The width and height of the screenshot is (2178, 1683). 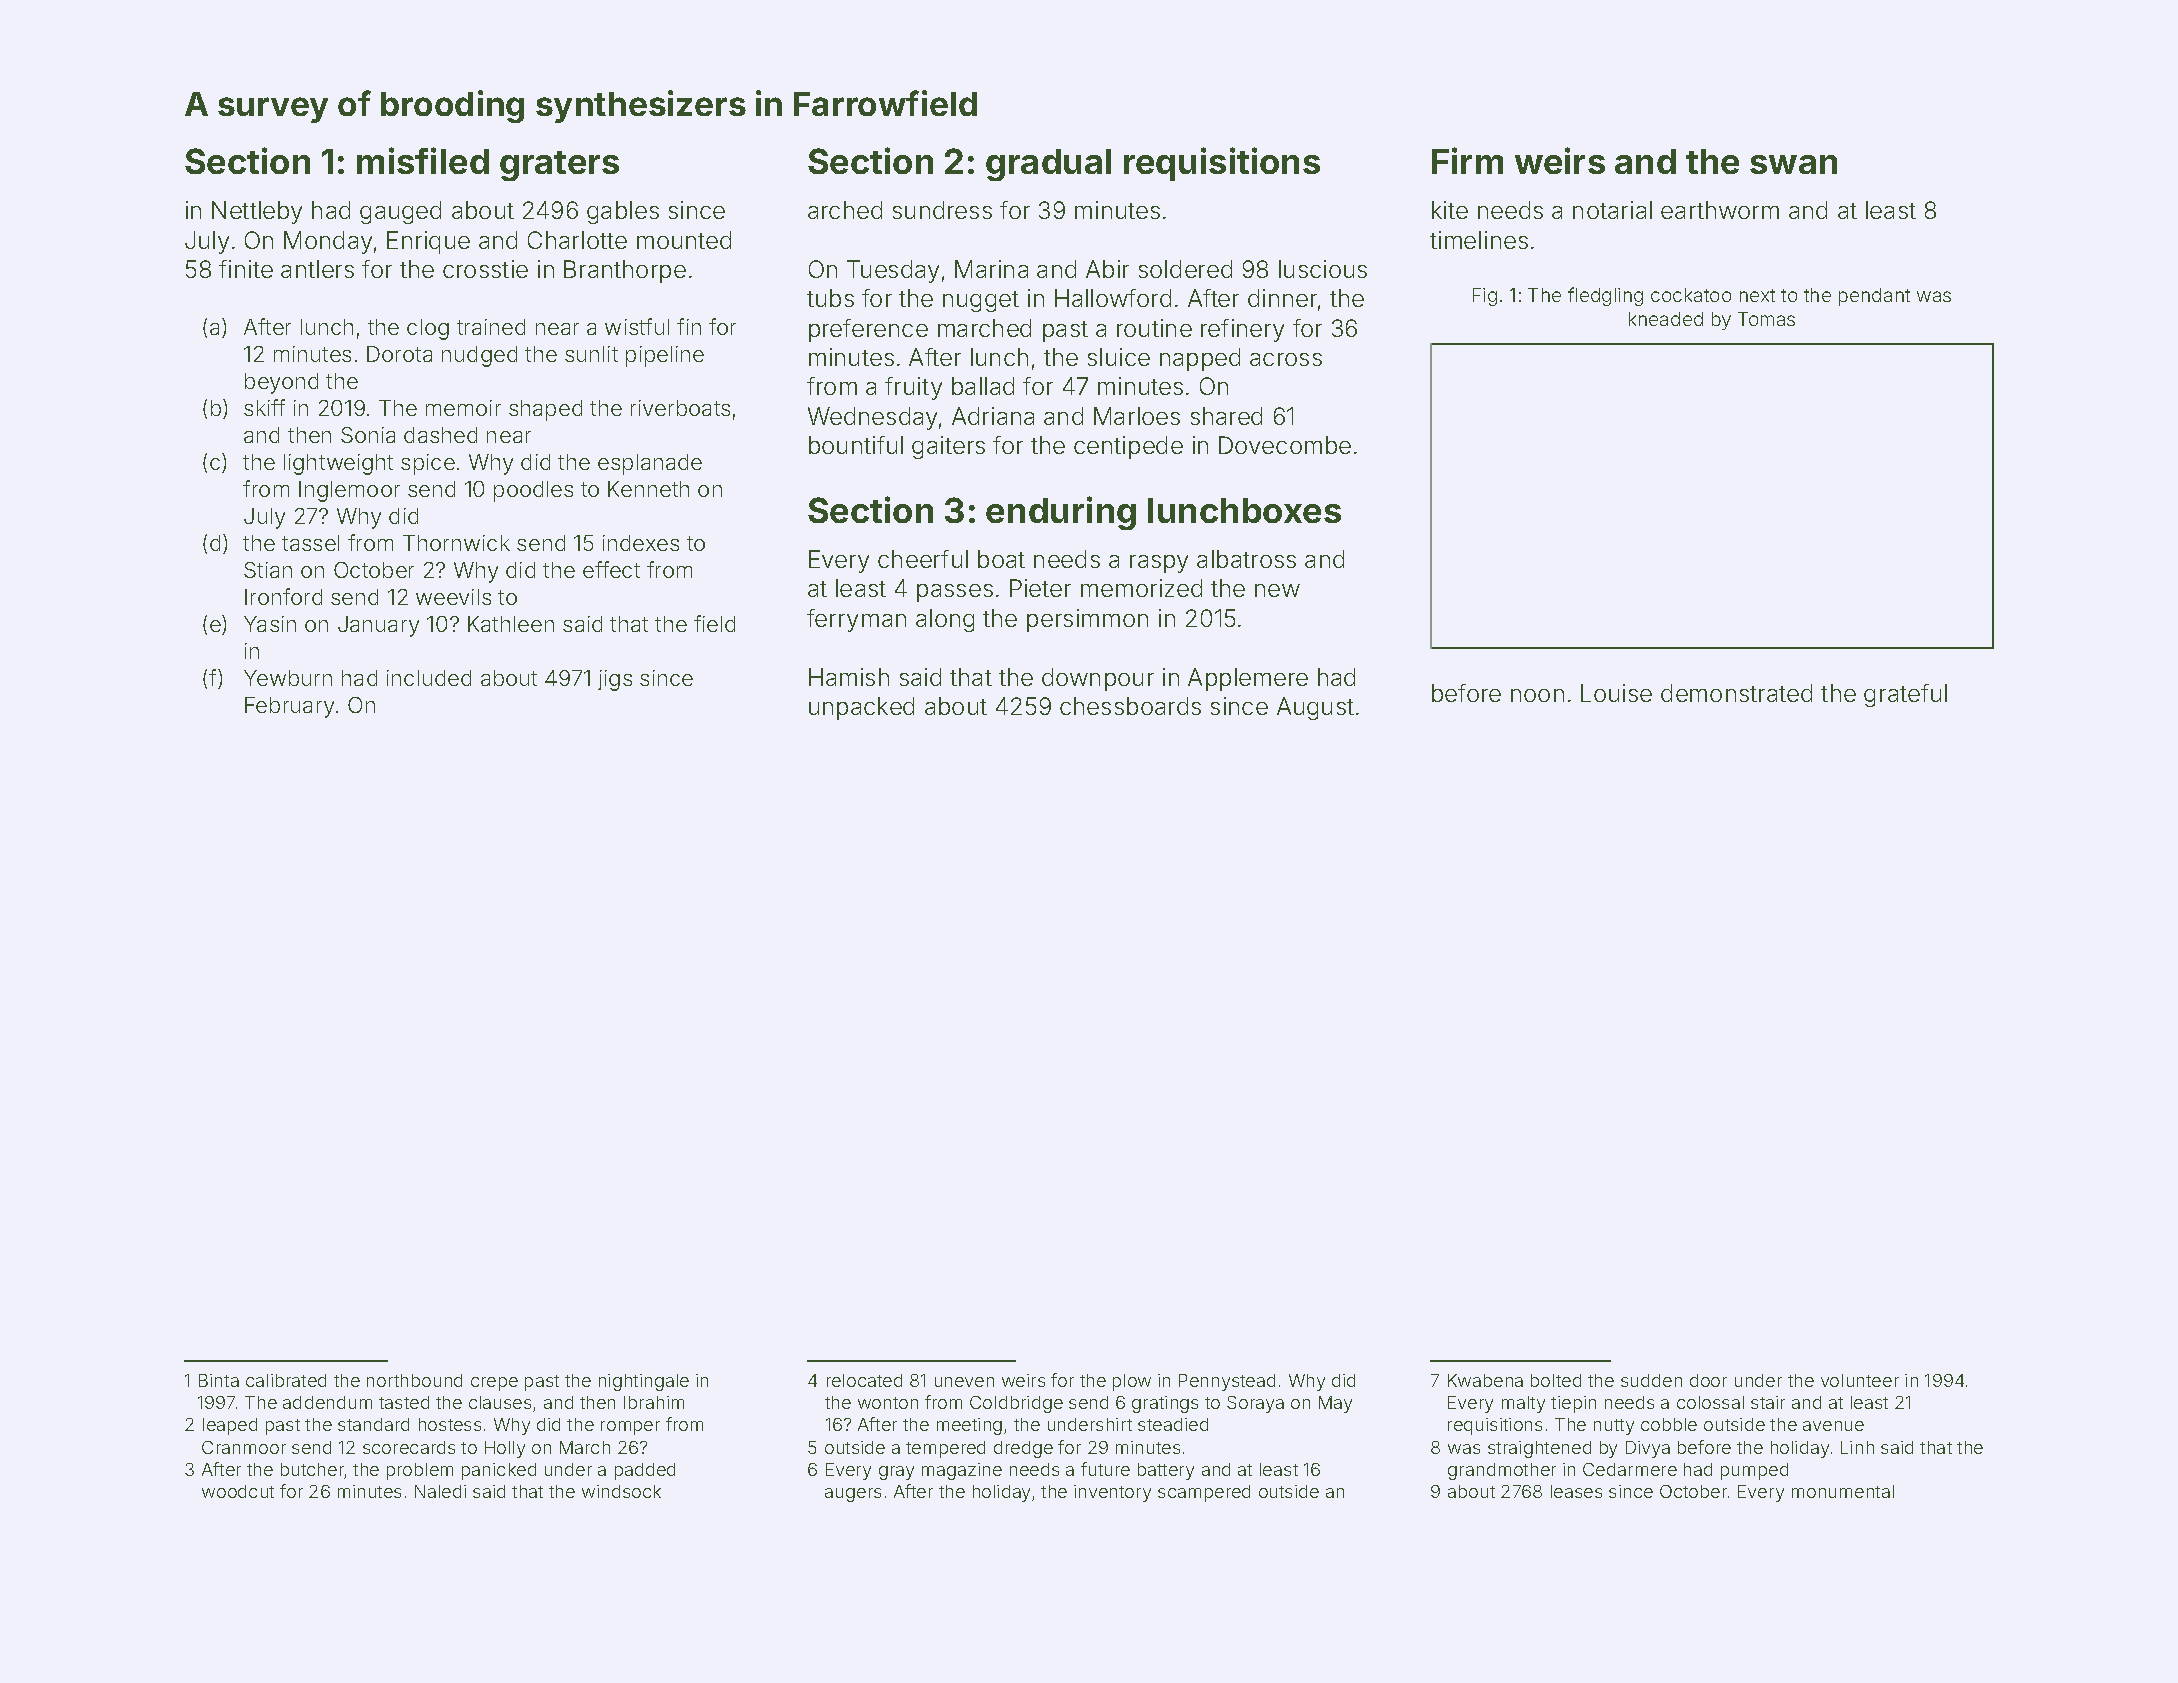 What do you see at coordinates (1323, 269) in the screenshot?
I see `luscious` at bounding box center [1323, 269].
